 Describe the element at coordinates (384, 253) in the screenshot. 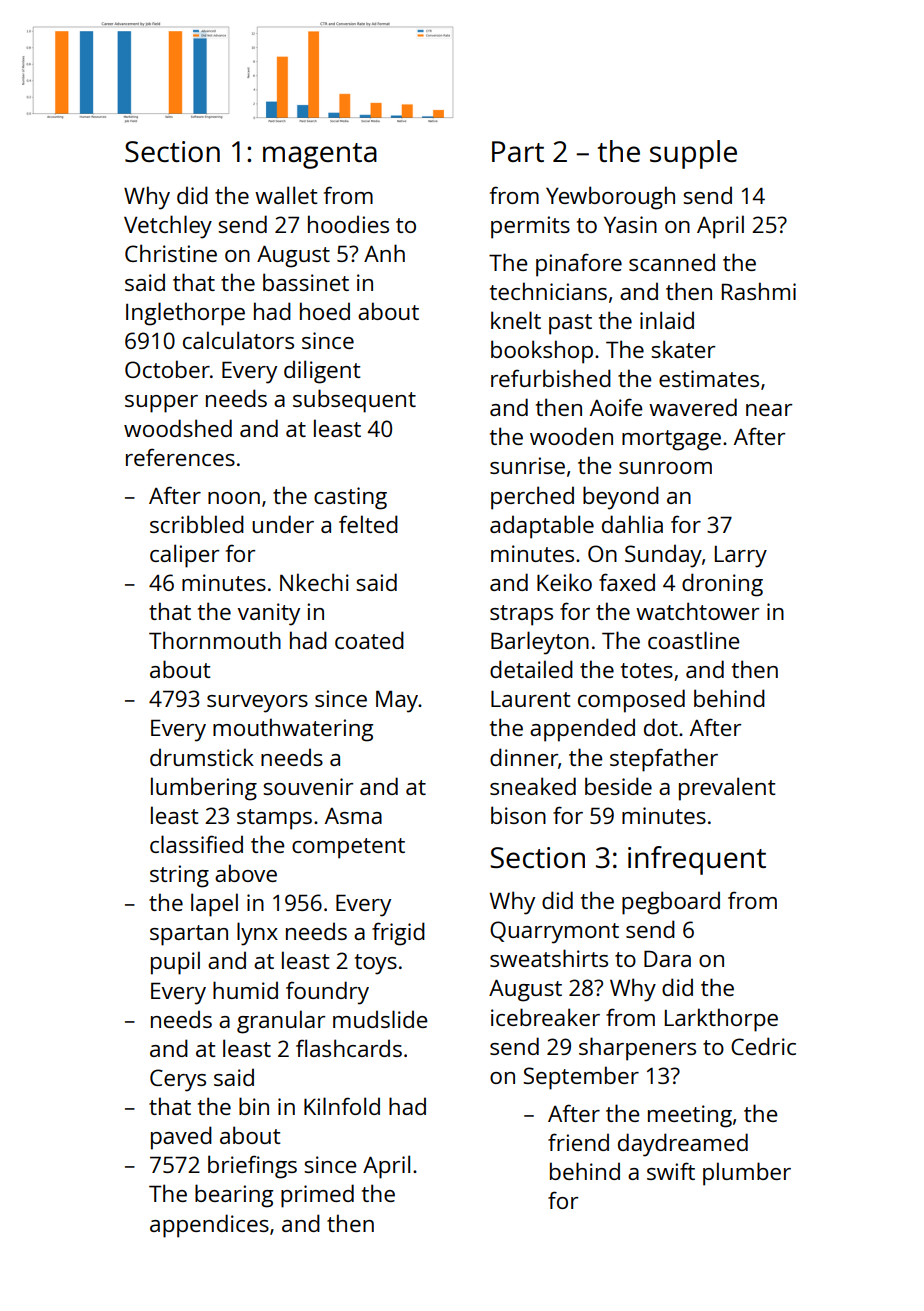

I see `Anh` at that location.
